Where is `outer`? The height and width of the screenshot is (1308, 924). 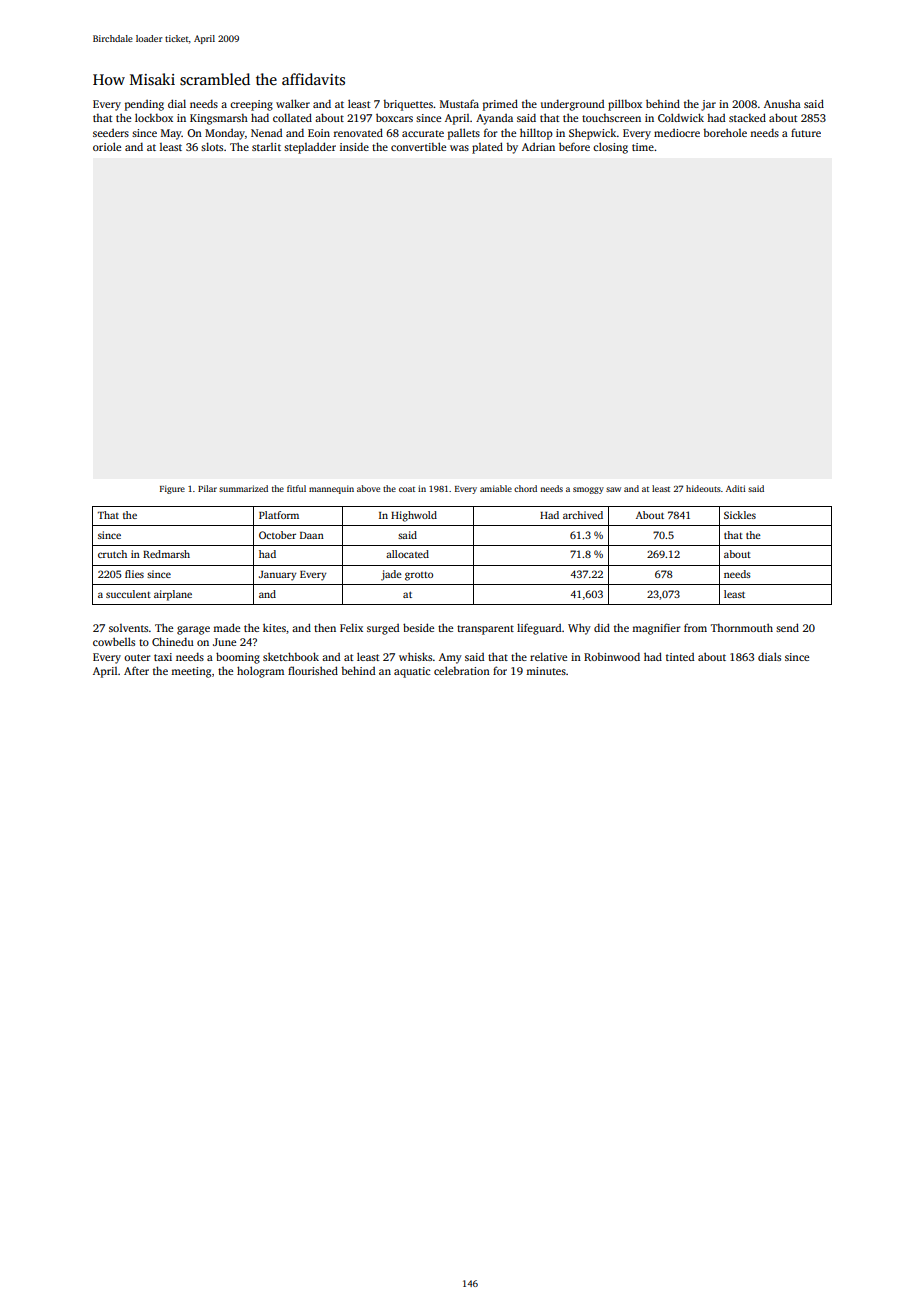 outer is located at coordinates (137, 657).
